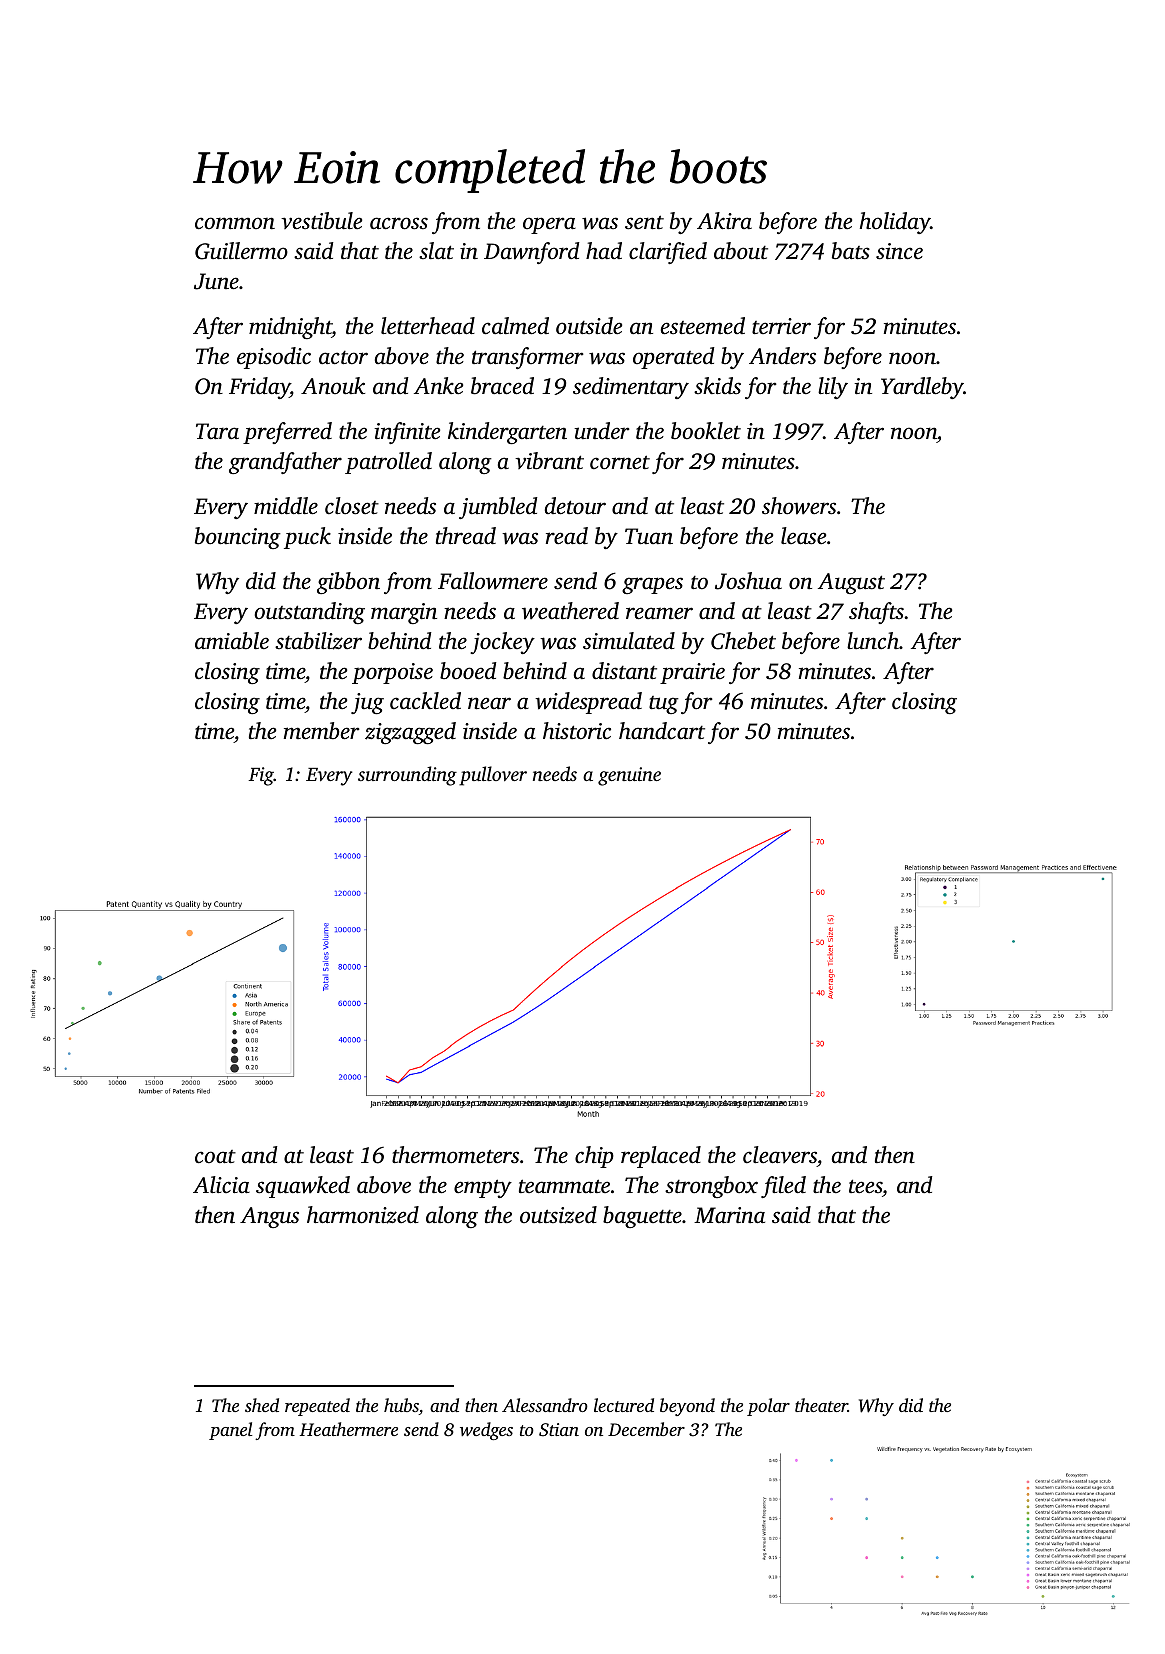 This page has height=1654, width=1165. I want to click on handcart, so click(662, 731).
